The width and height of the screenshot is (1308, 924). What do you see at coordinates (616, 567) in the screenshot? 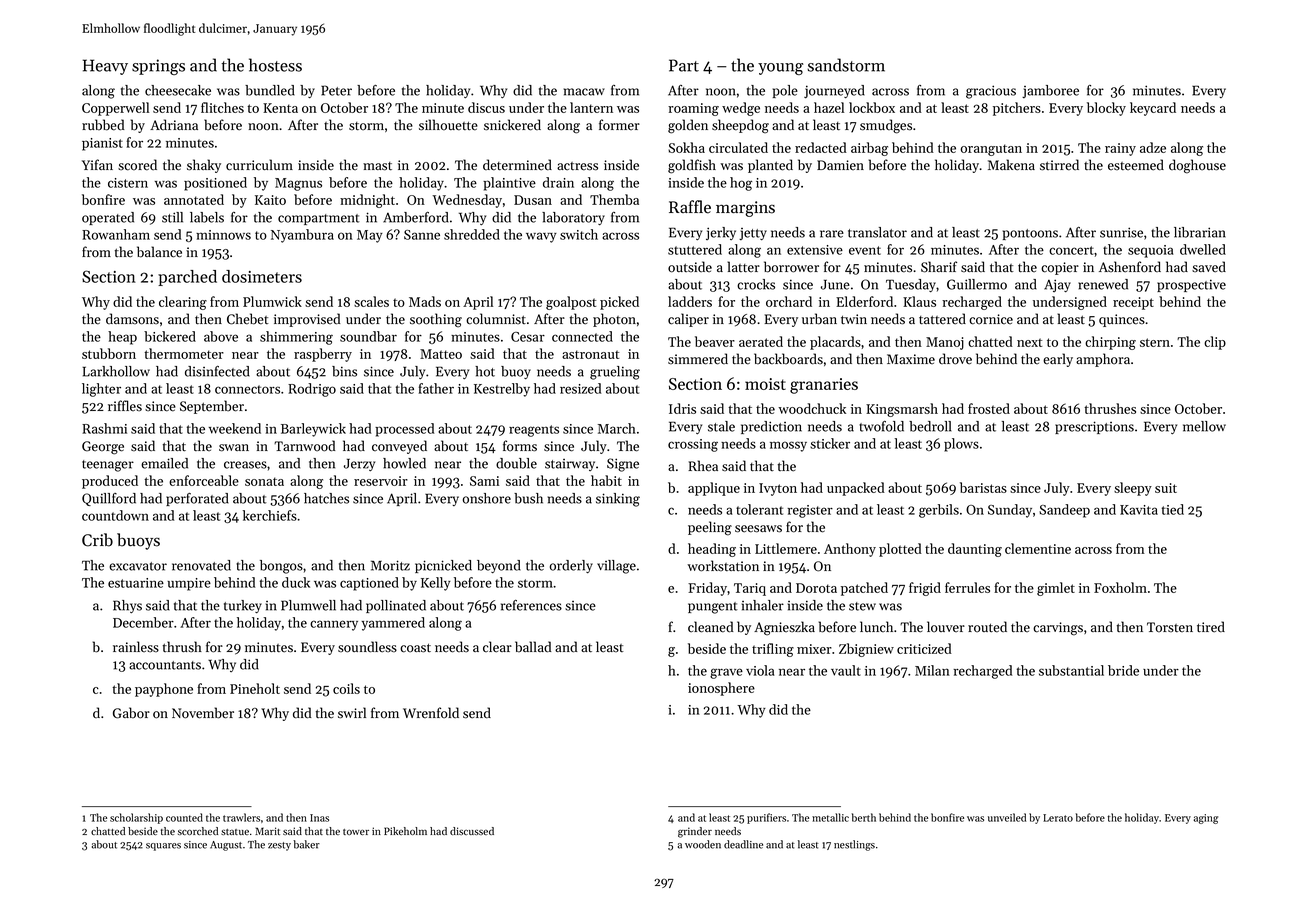
I see `village` at bounding box center [616, 567].
